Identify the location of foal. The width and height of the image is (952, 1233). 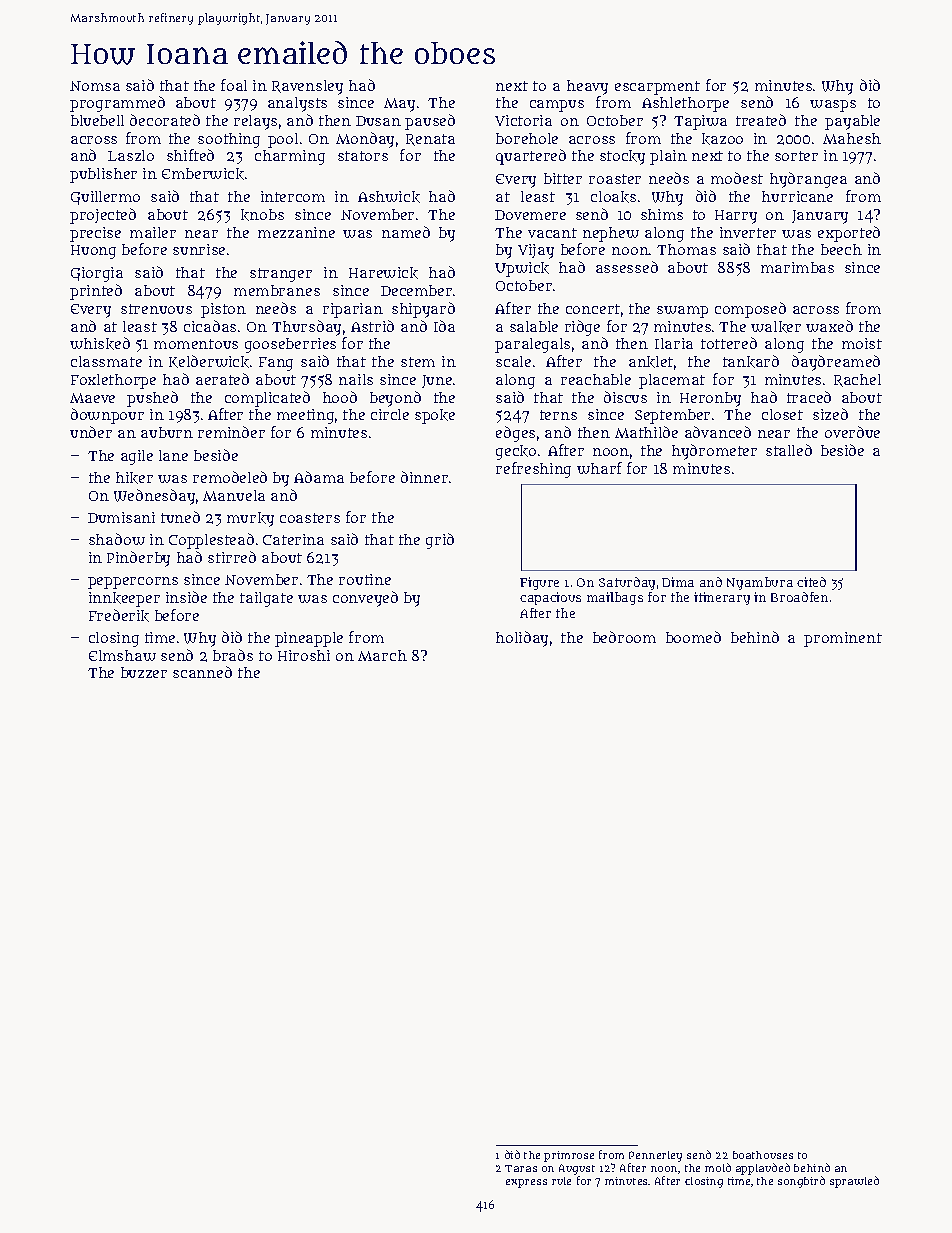
(234, 85).
